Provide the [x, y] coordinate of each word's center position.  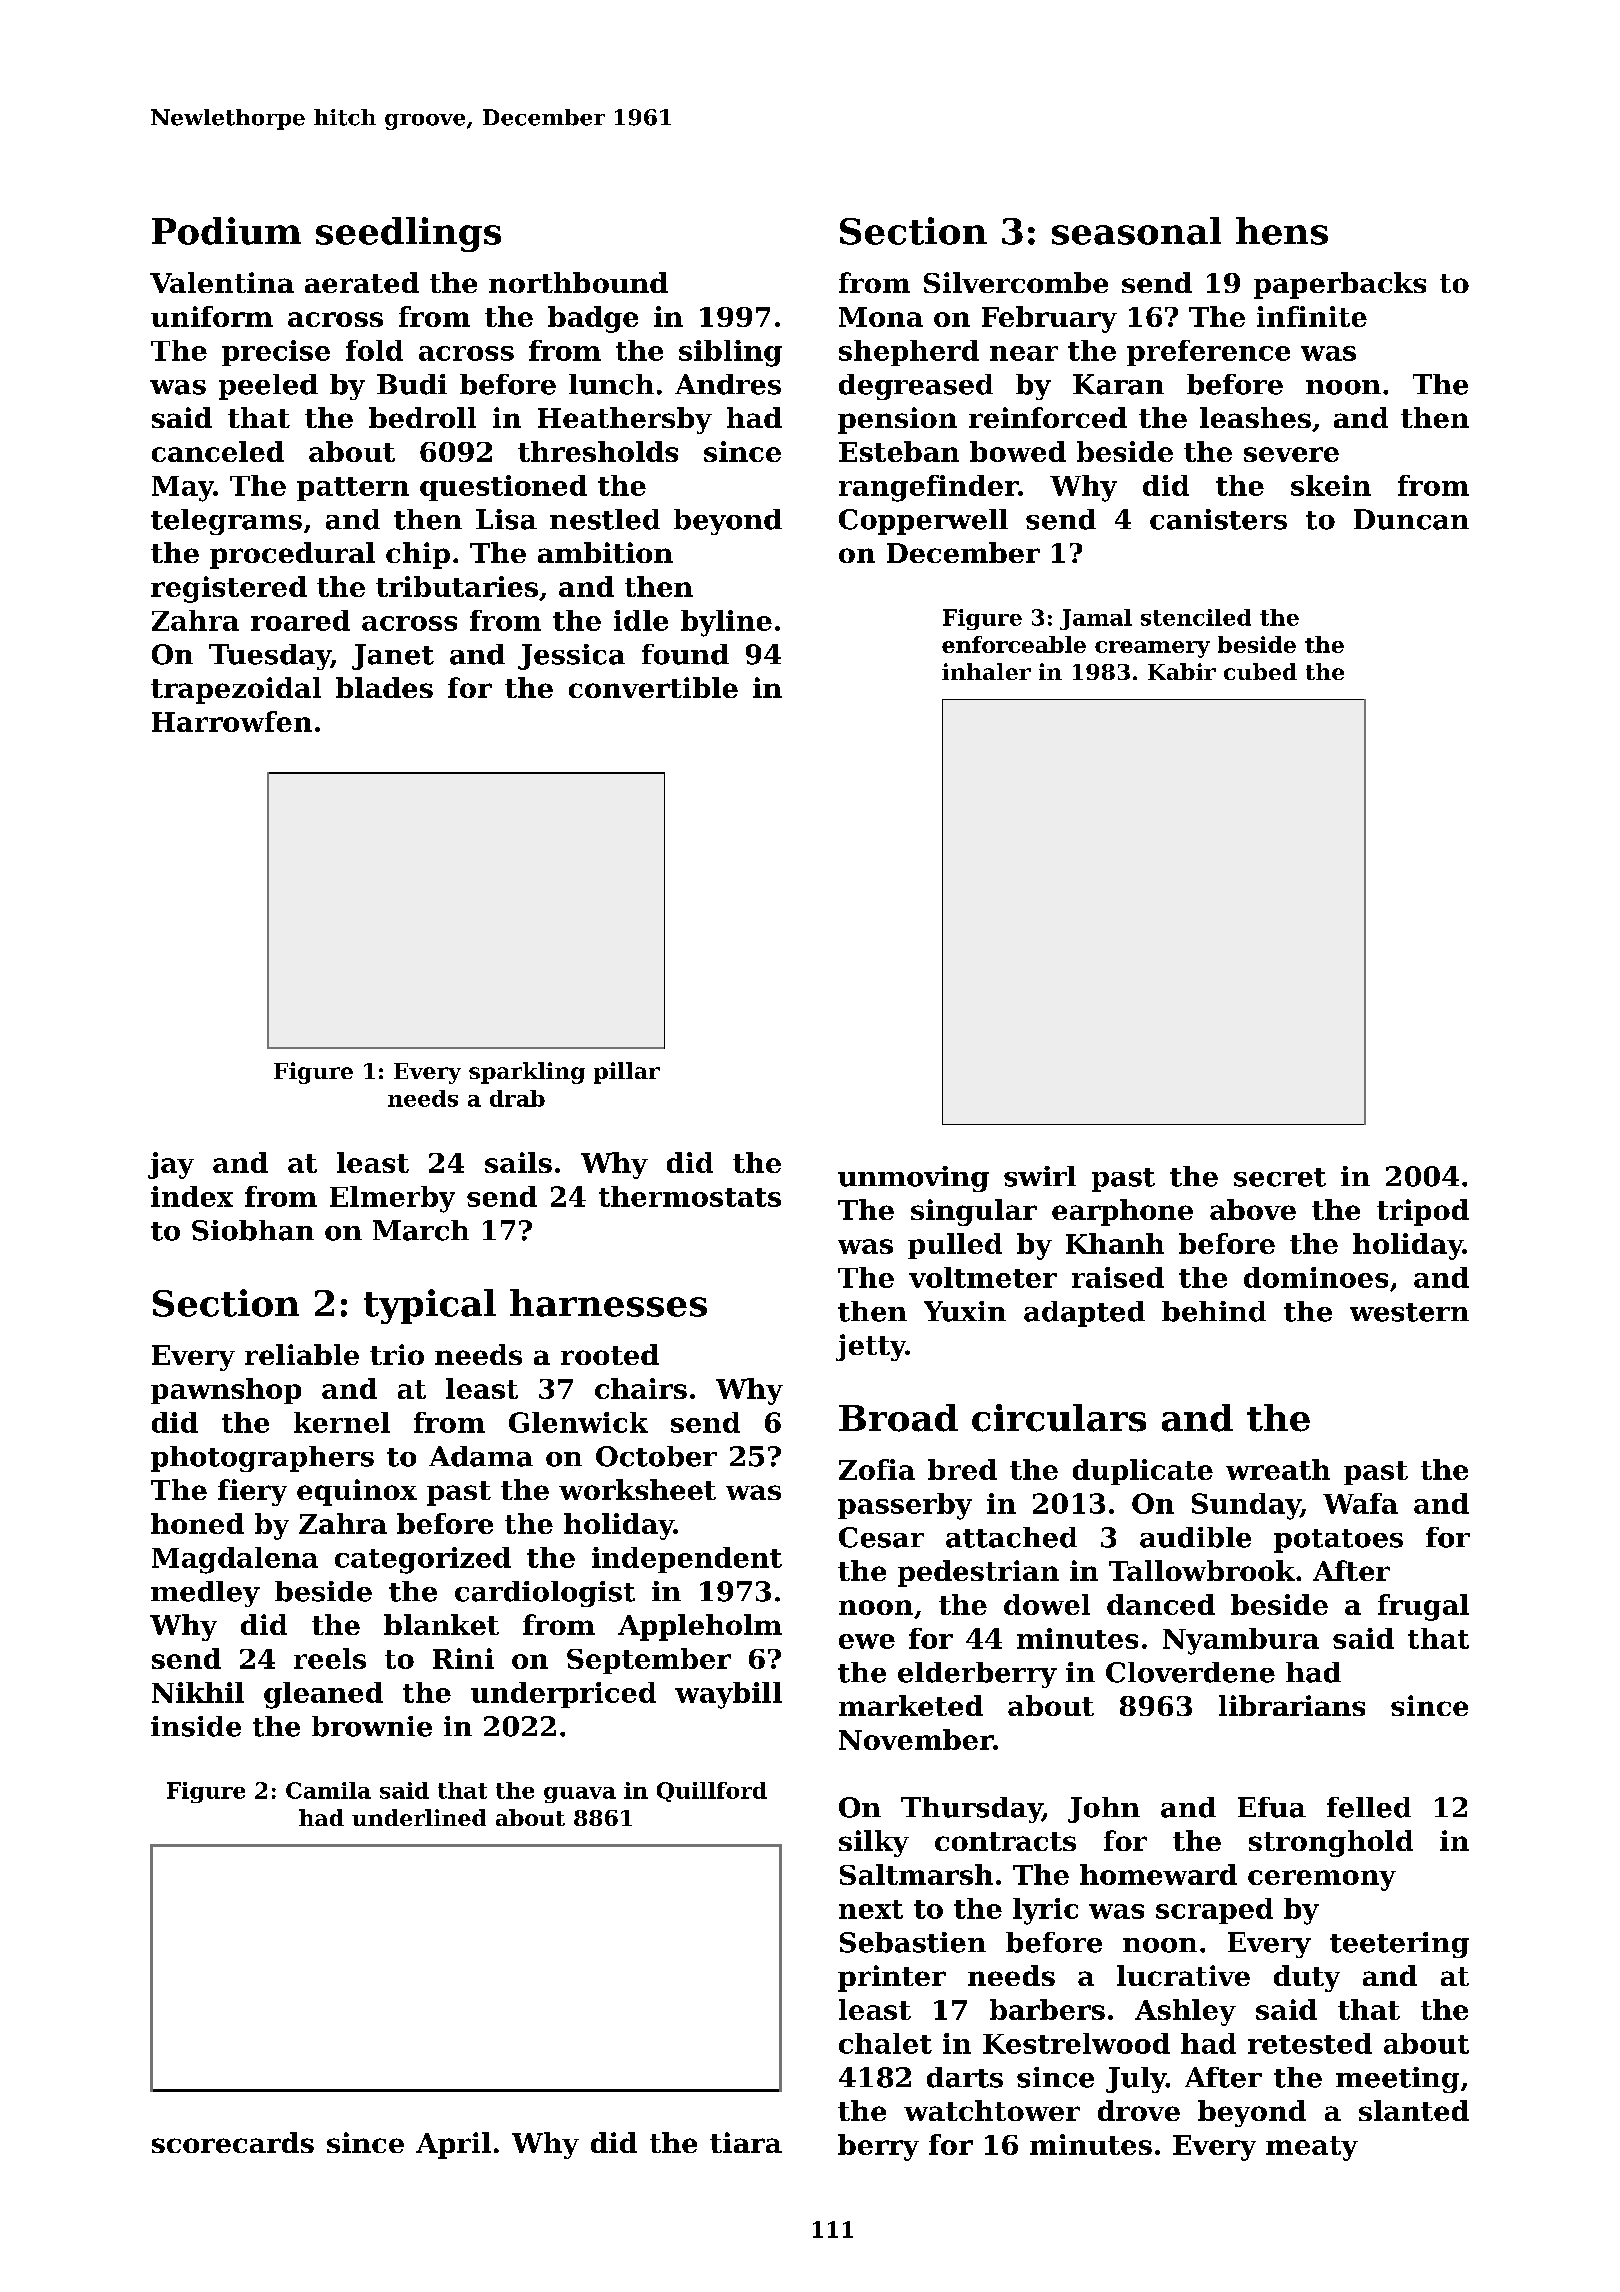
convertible [653, 687]
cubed [1260, 671]
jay [171, 1165]
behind [1214, 1311]
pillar [627, 1073]
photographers [262, 1459]
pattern [353, 489]
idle [641, 620]
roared [300, 620]
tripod [1423, 1212]
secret [1280, 1177]
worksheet [637, 1489]
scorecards [233, 2142]
